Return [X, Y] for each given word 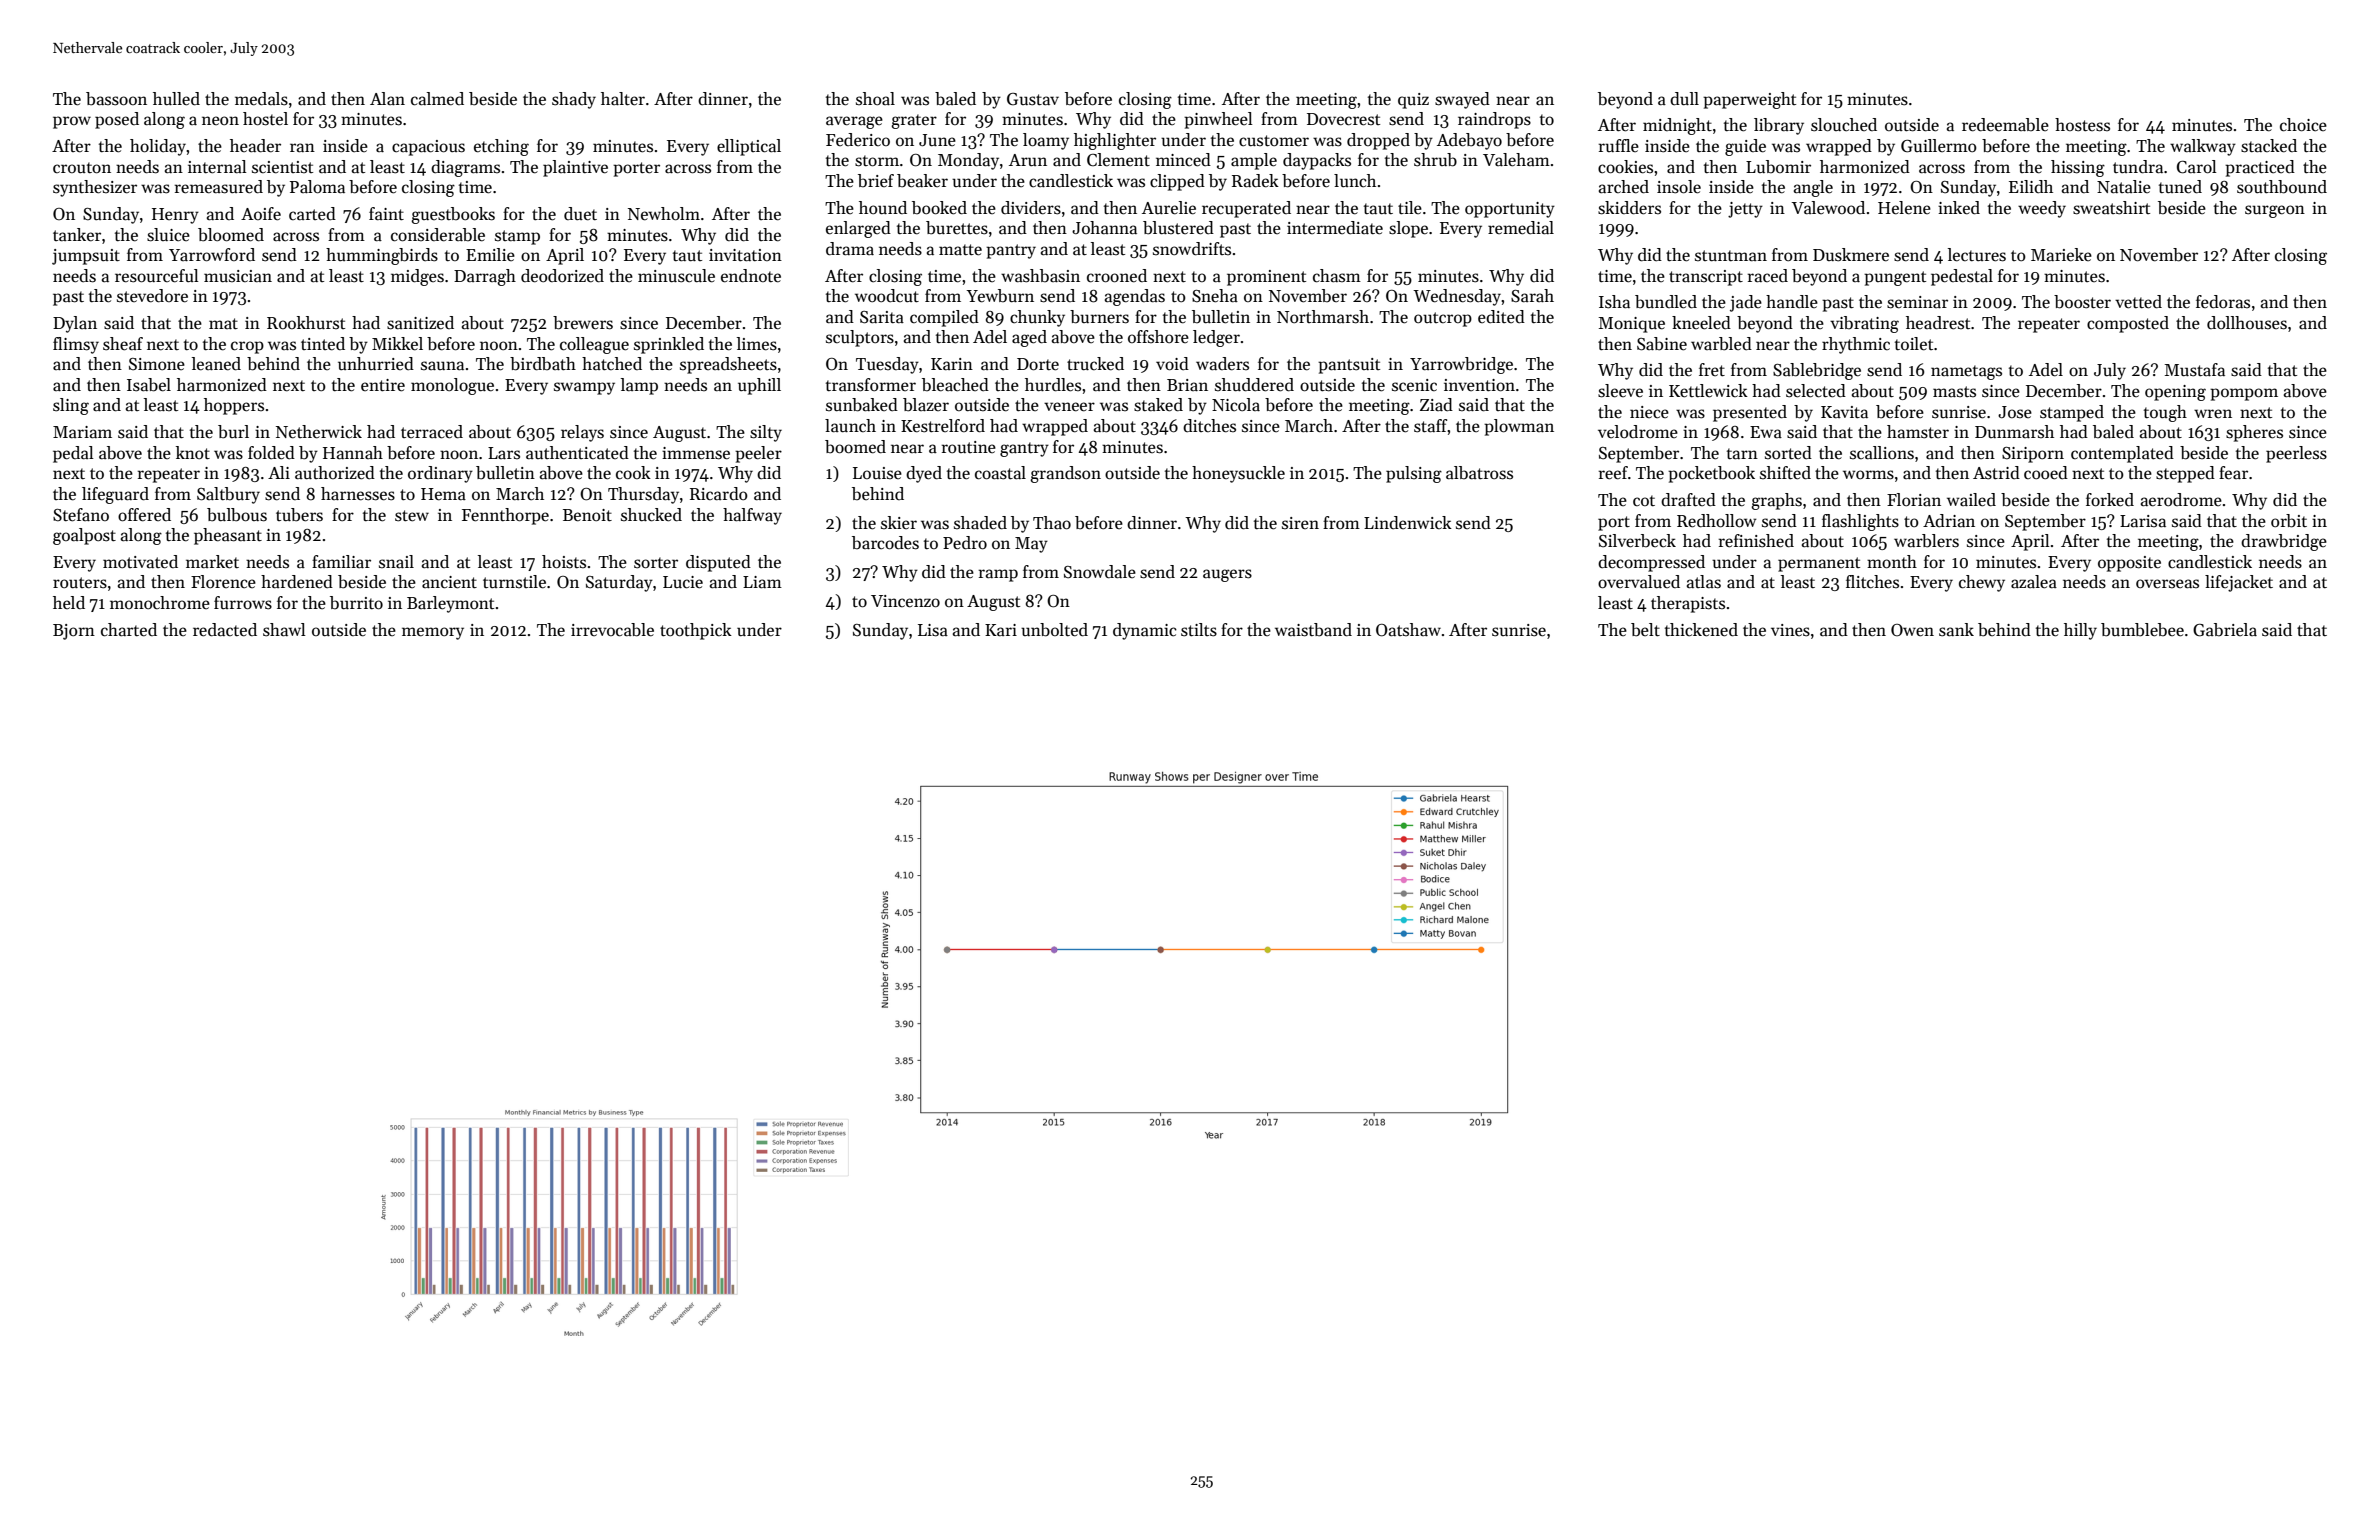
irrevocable [612, 630]
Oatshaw [1408, 630]
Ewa [1766, 432]
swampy [584, 388]
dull [1684, 99]
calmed [437, 99]
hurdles [1053, 385]
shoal [875, 98]
